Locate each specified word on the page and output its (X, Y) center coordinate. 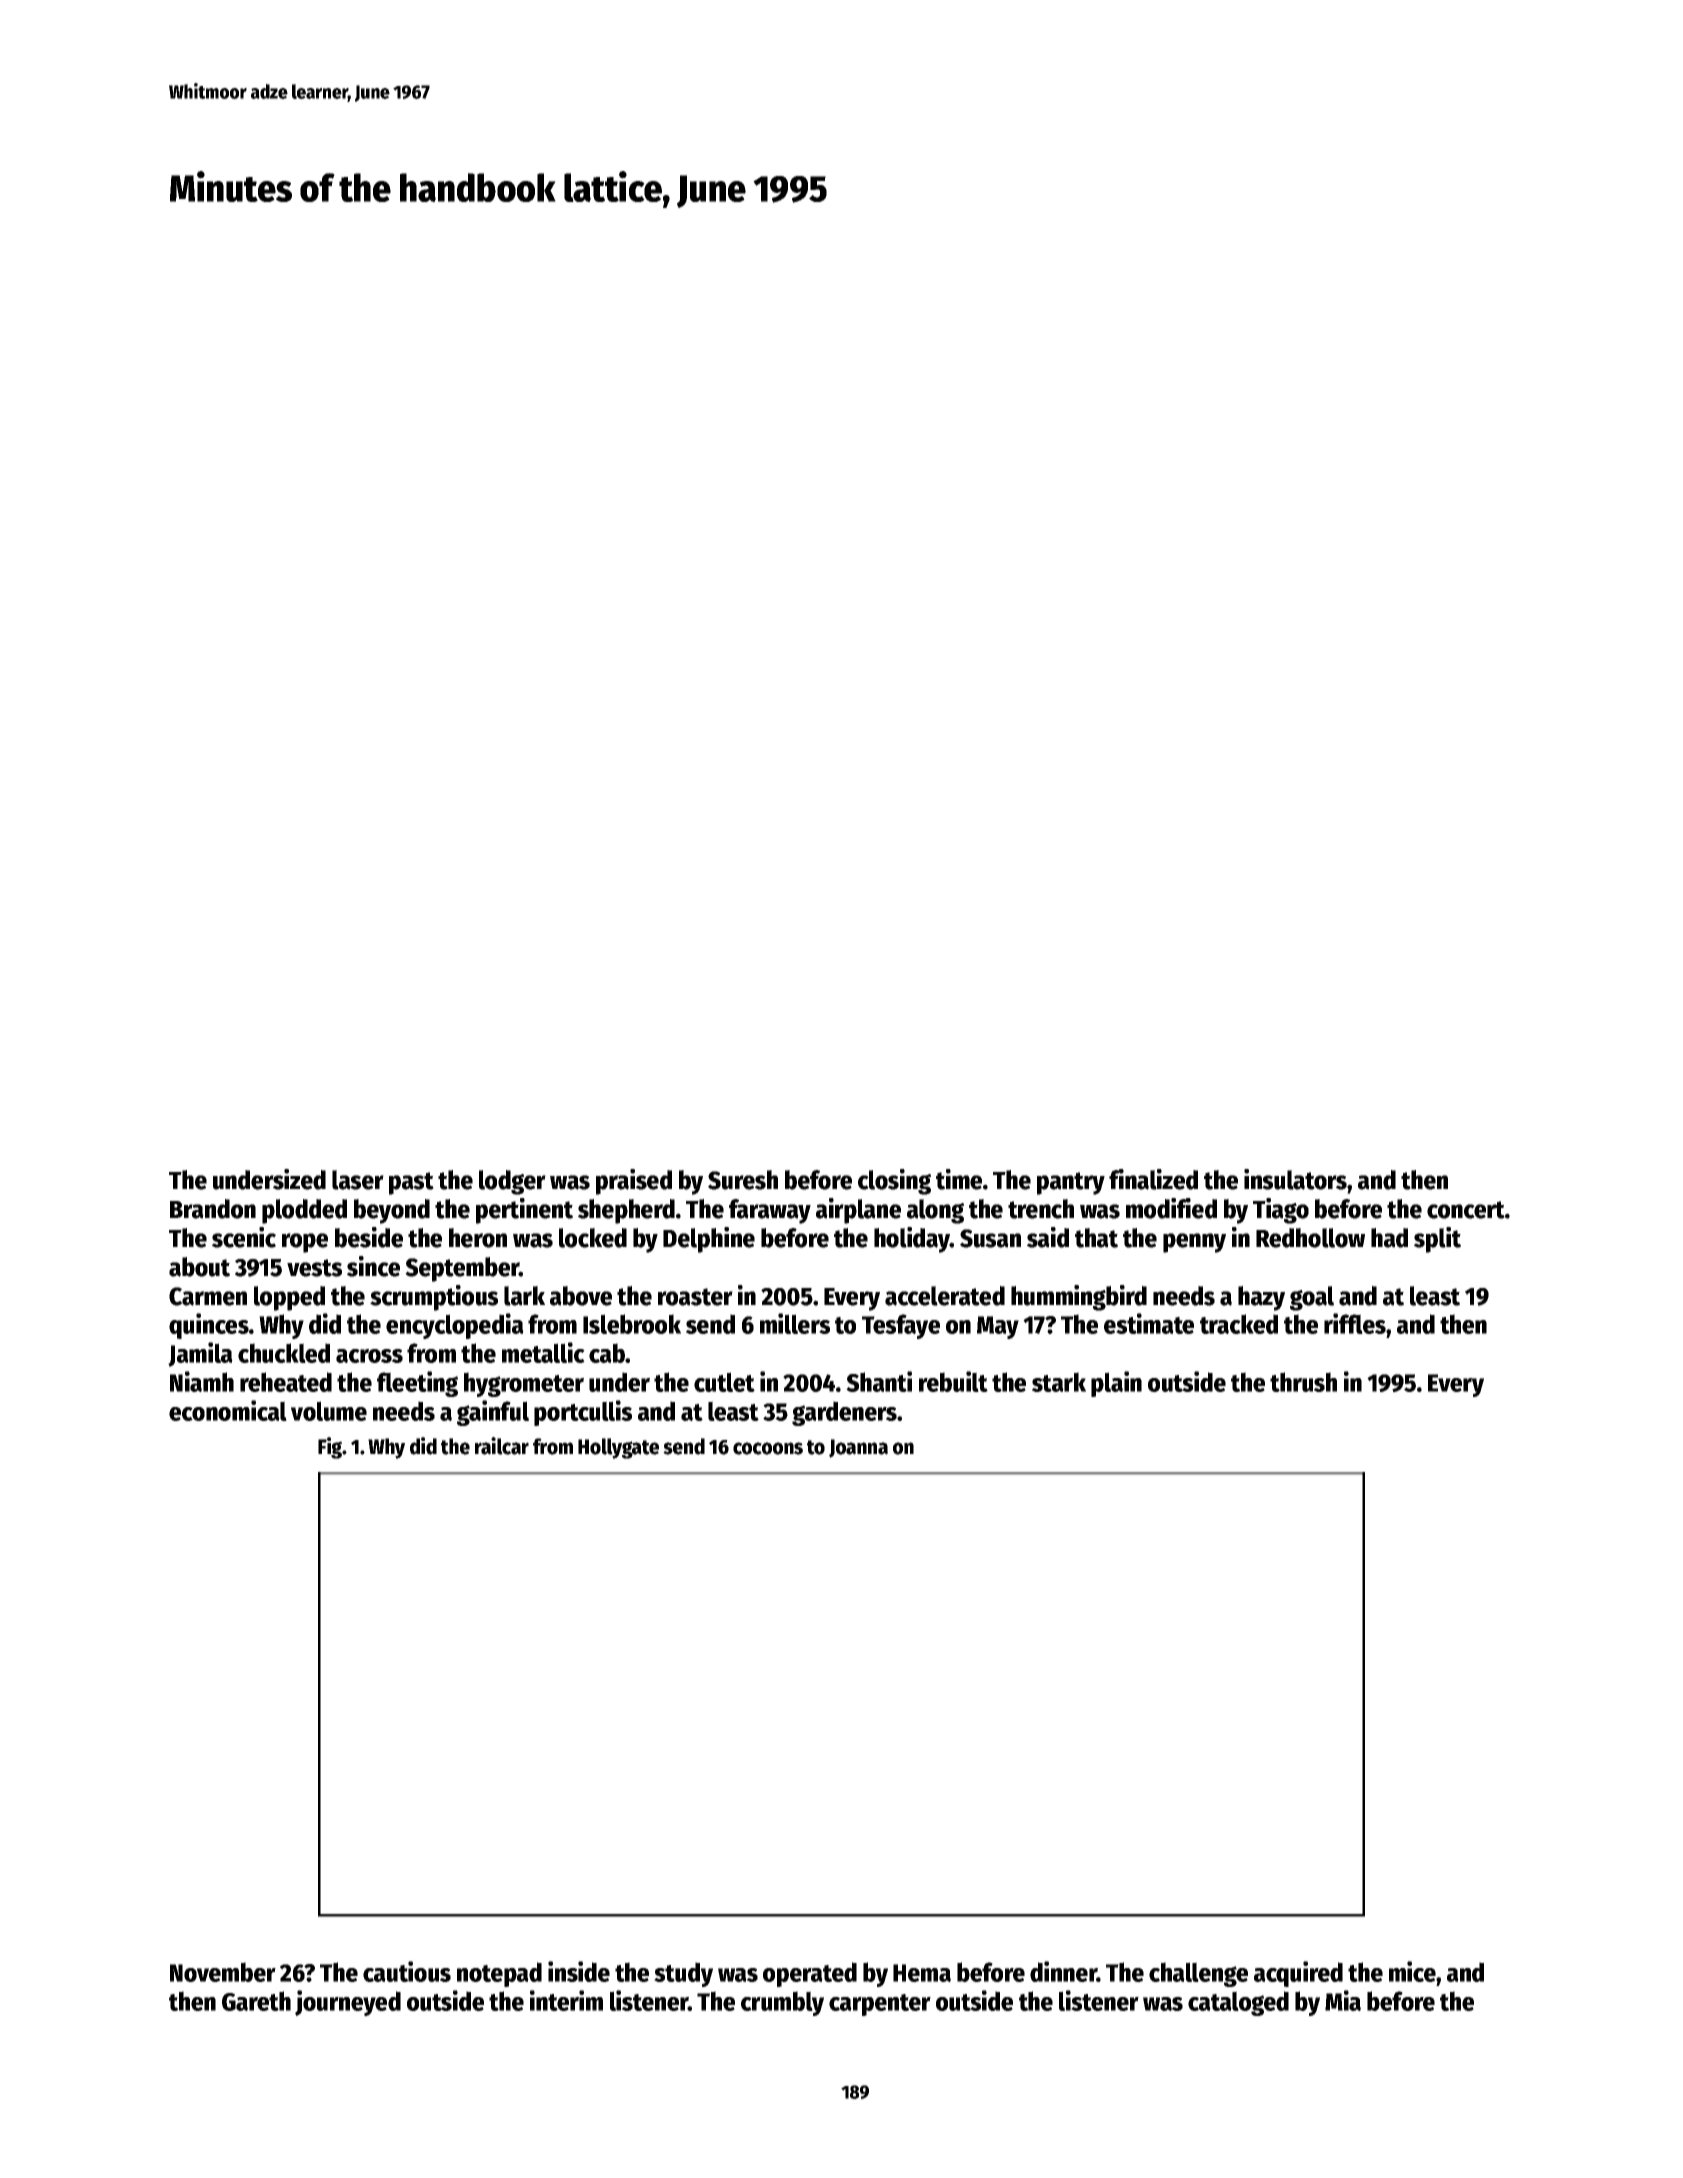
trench (1041, 1209)
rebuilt (953, 1381)
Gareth (256, 2001)
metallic (543, 1352)
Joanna (858, 1448)
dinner (1063, 1971)
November (223, 1972)
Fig (330, 1448)
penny (1194, 1243)
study (683, 1974)
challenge (1198, 1974)
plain (1116, 1384)
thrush (1303, 1382)
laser (358, 1180)
